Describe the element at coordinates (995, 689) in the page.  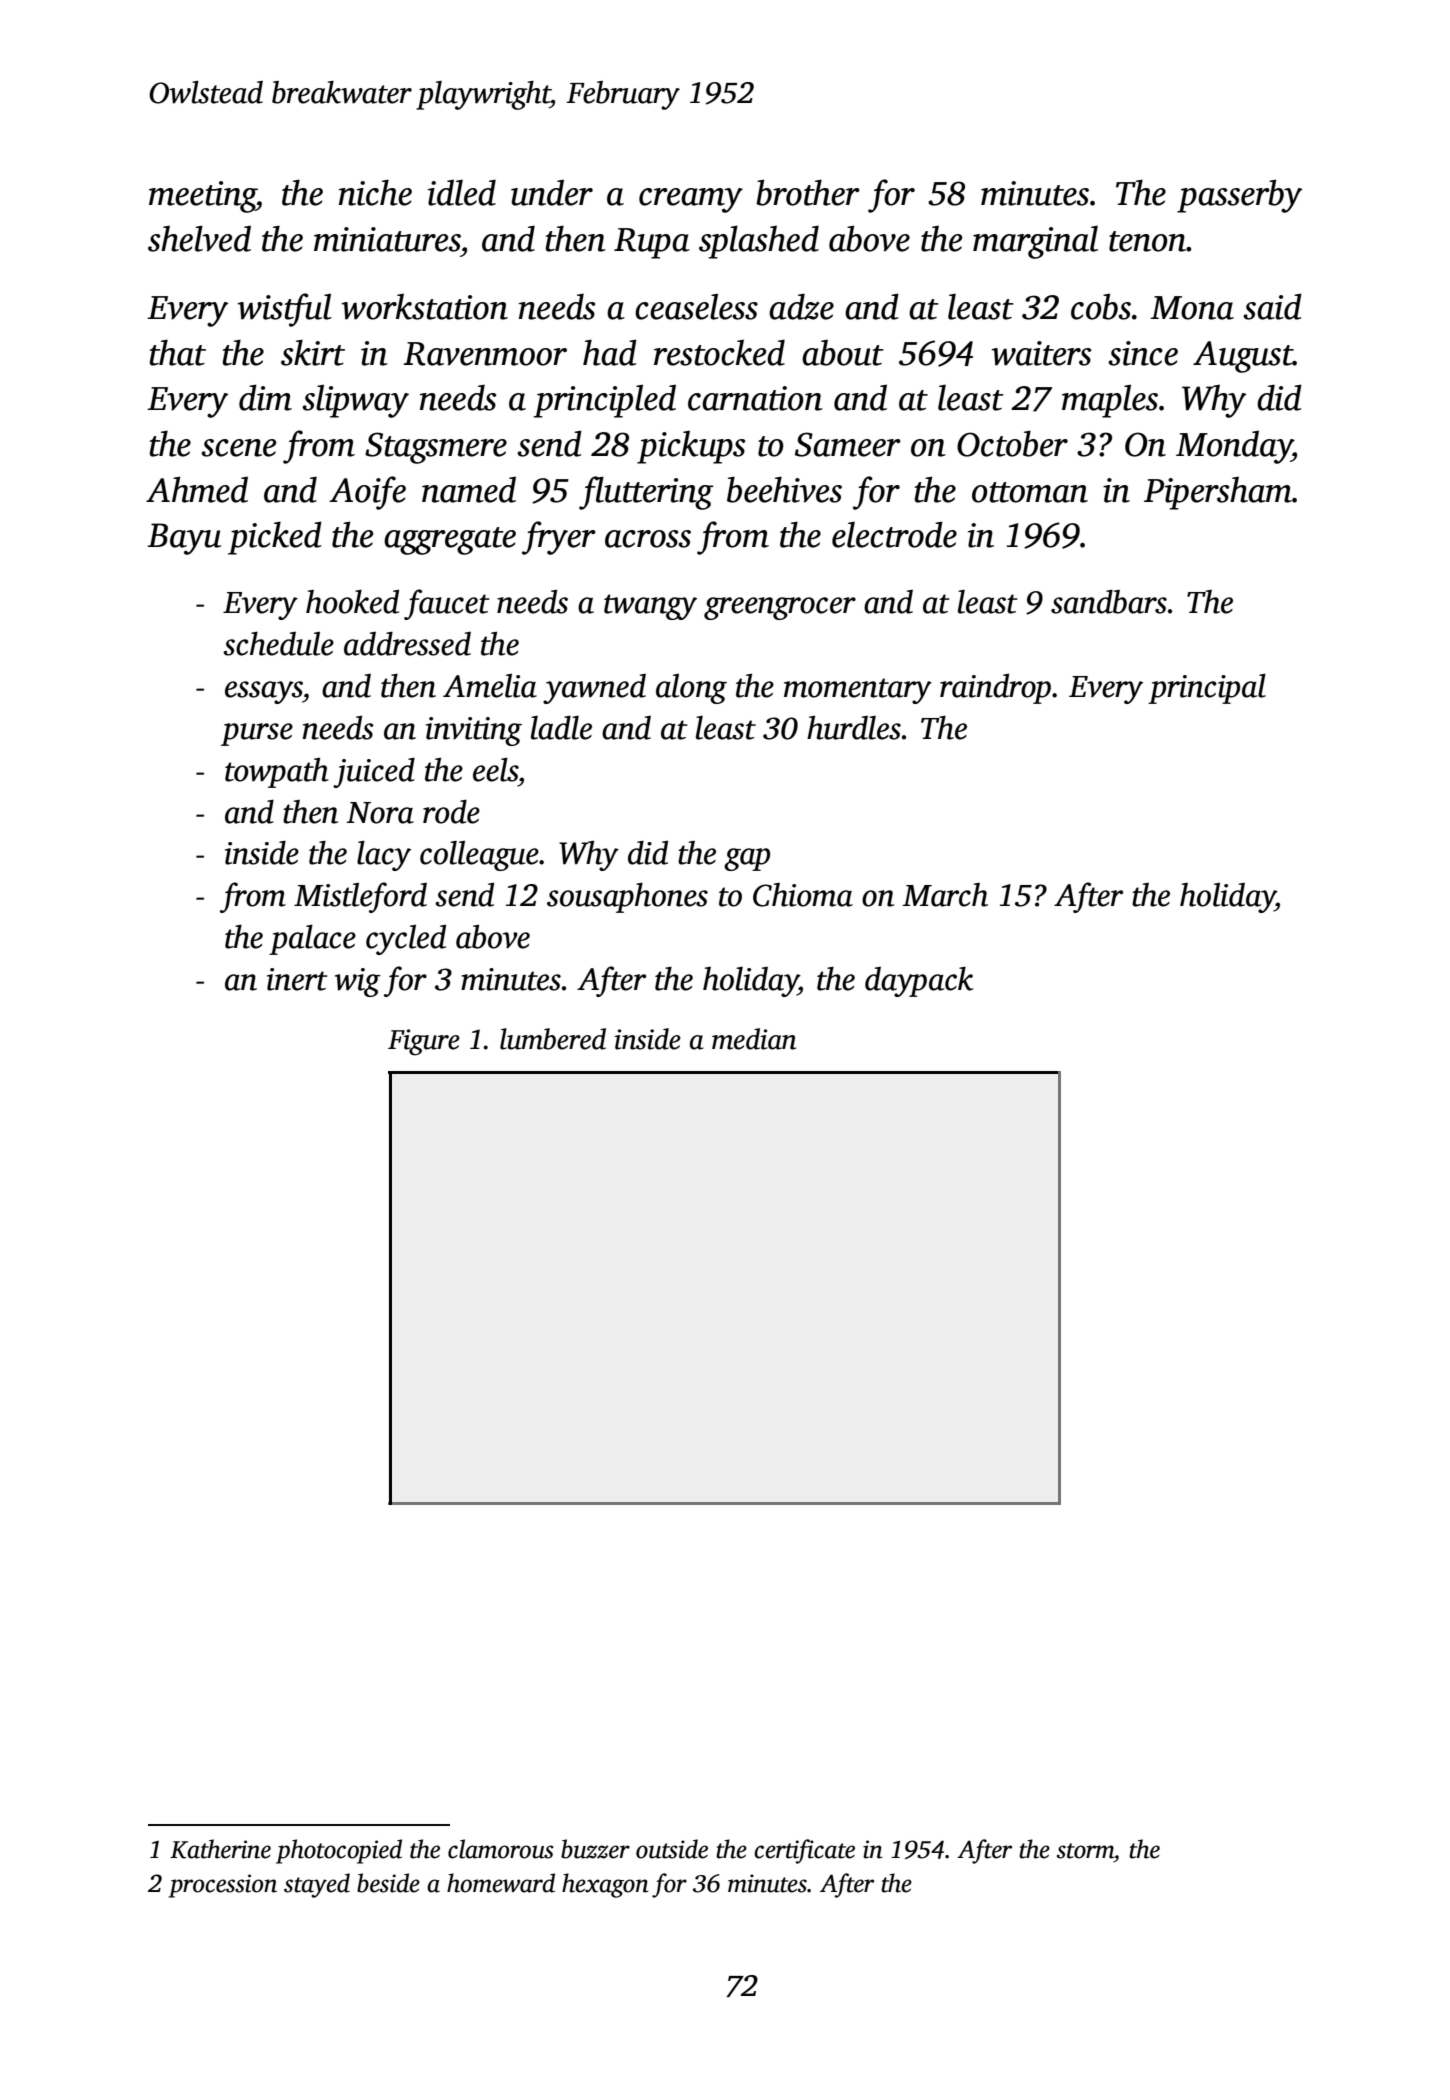
I see `raindrop` at that location.
